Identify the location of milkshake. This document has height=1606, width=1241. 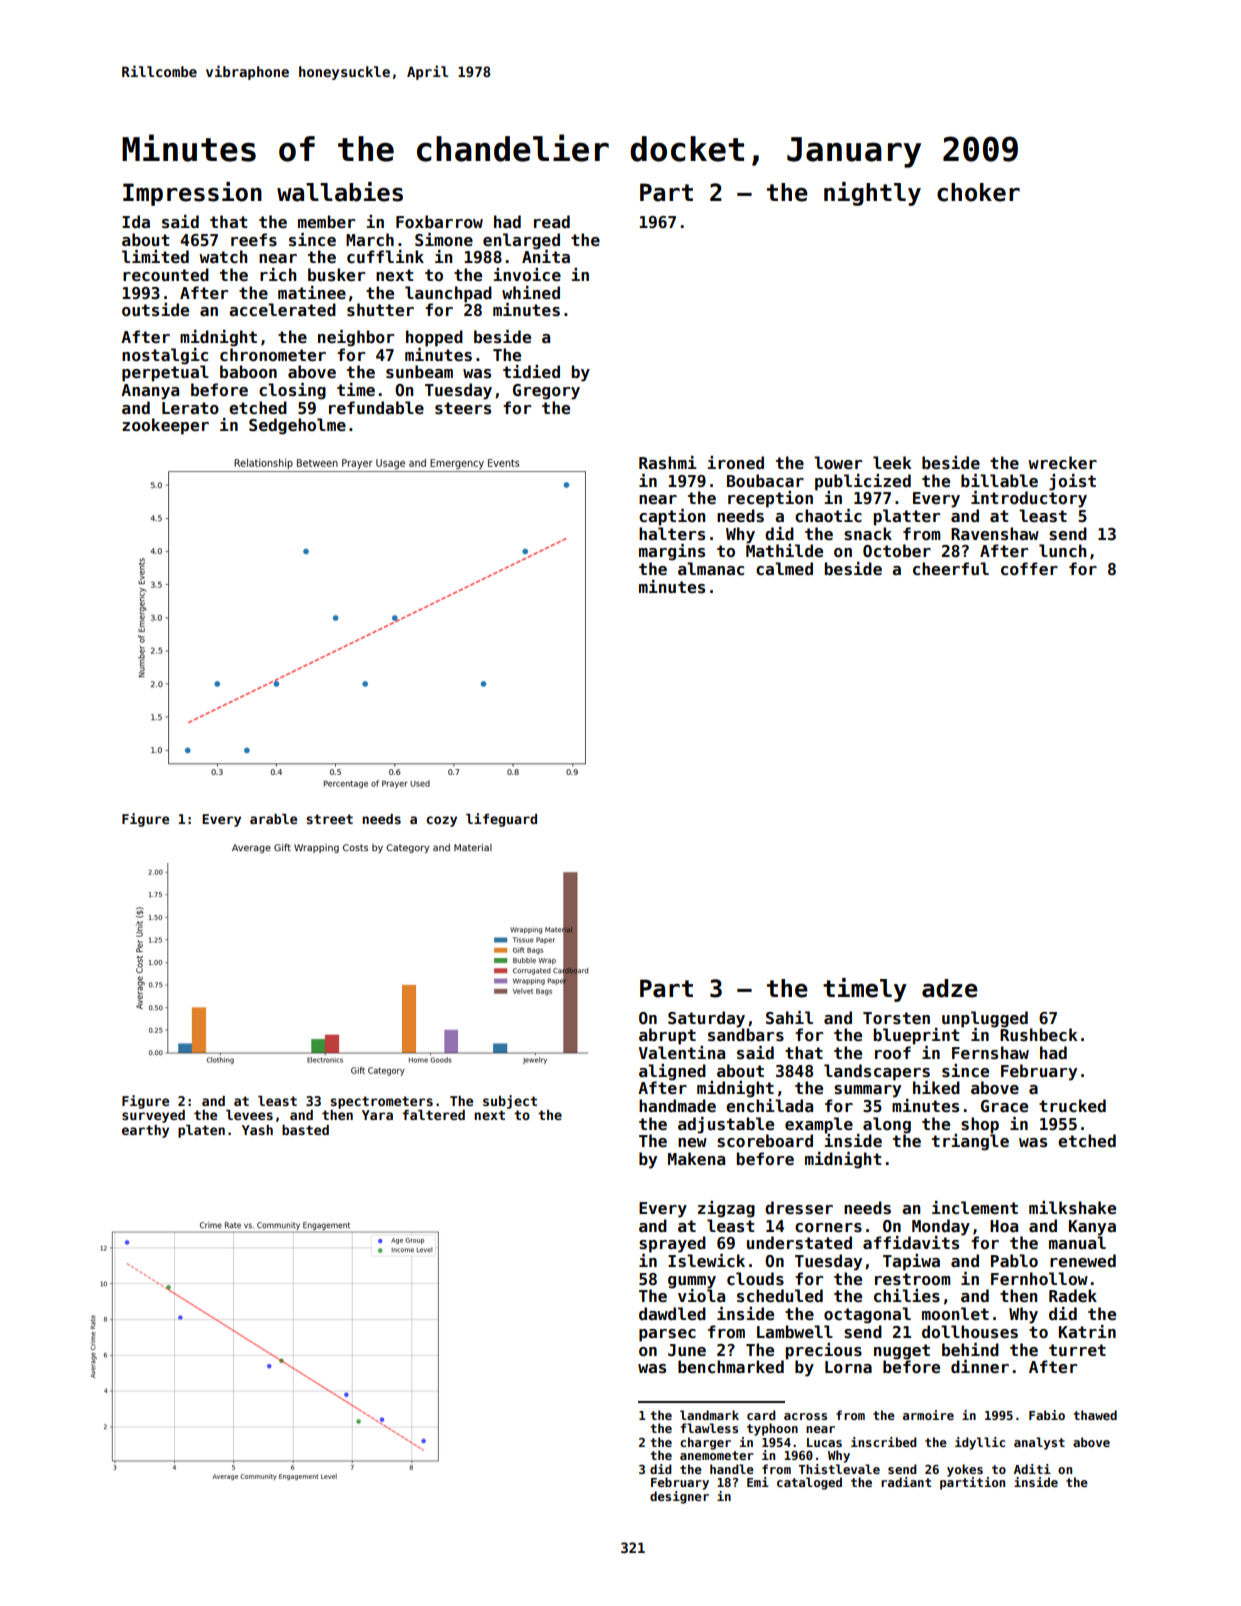
(1072, 1207).
